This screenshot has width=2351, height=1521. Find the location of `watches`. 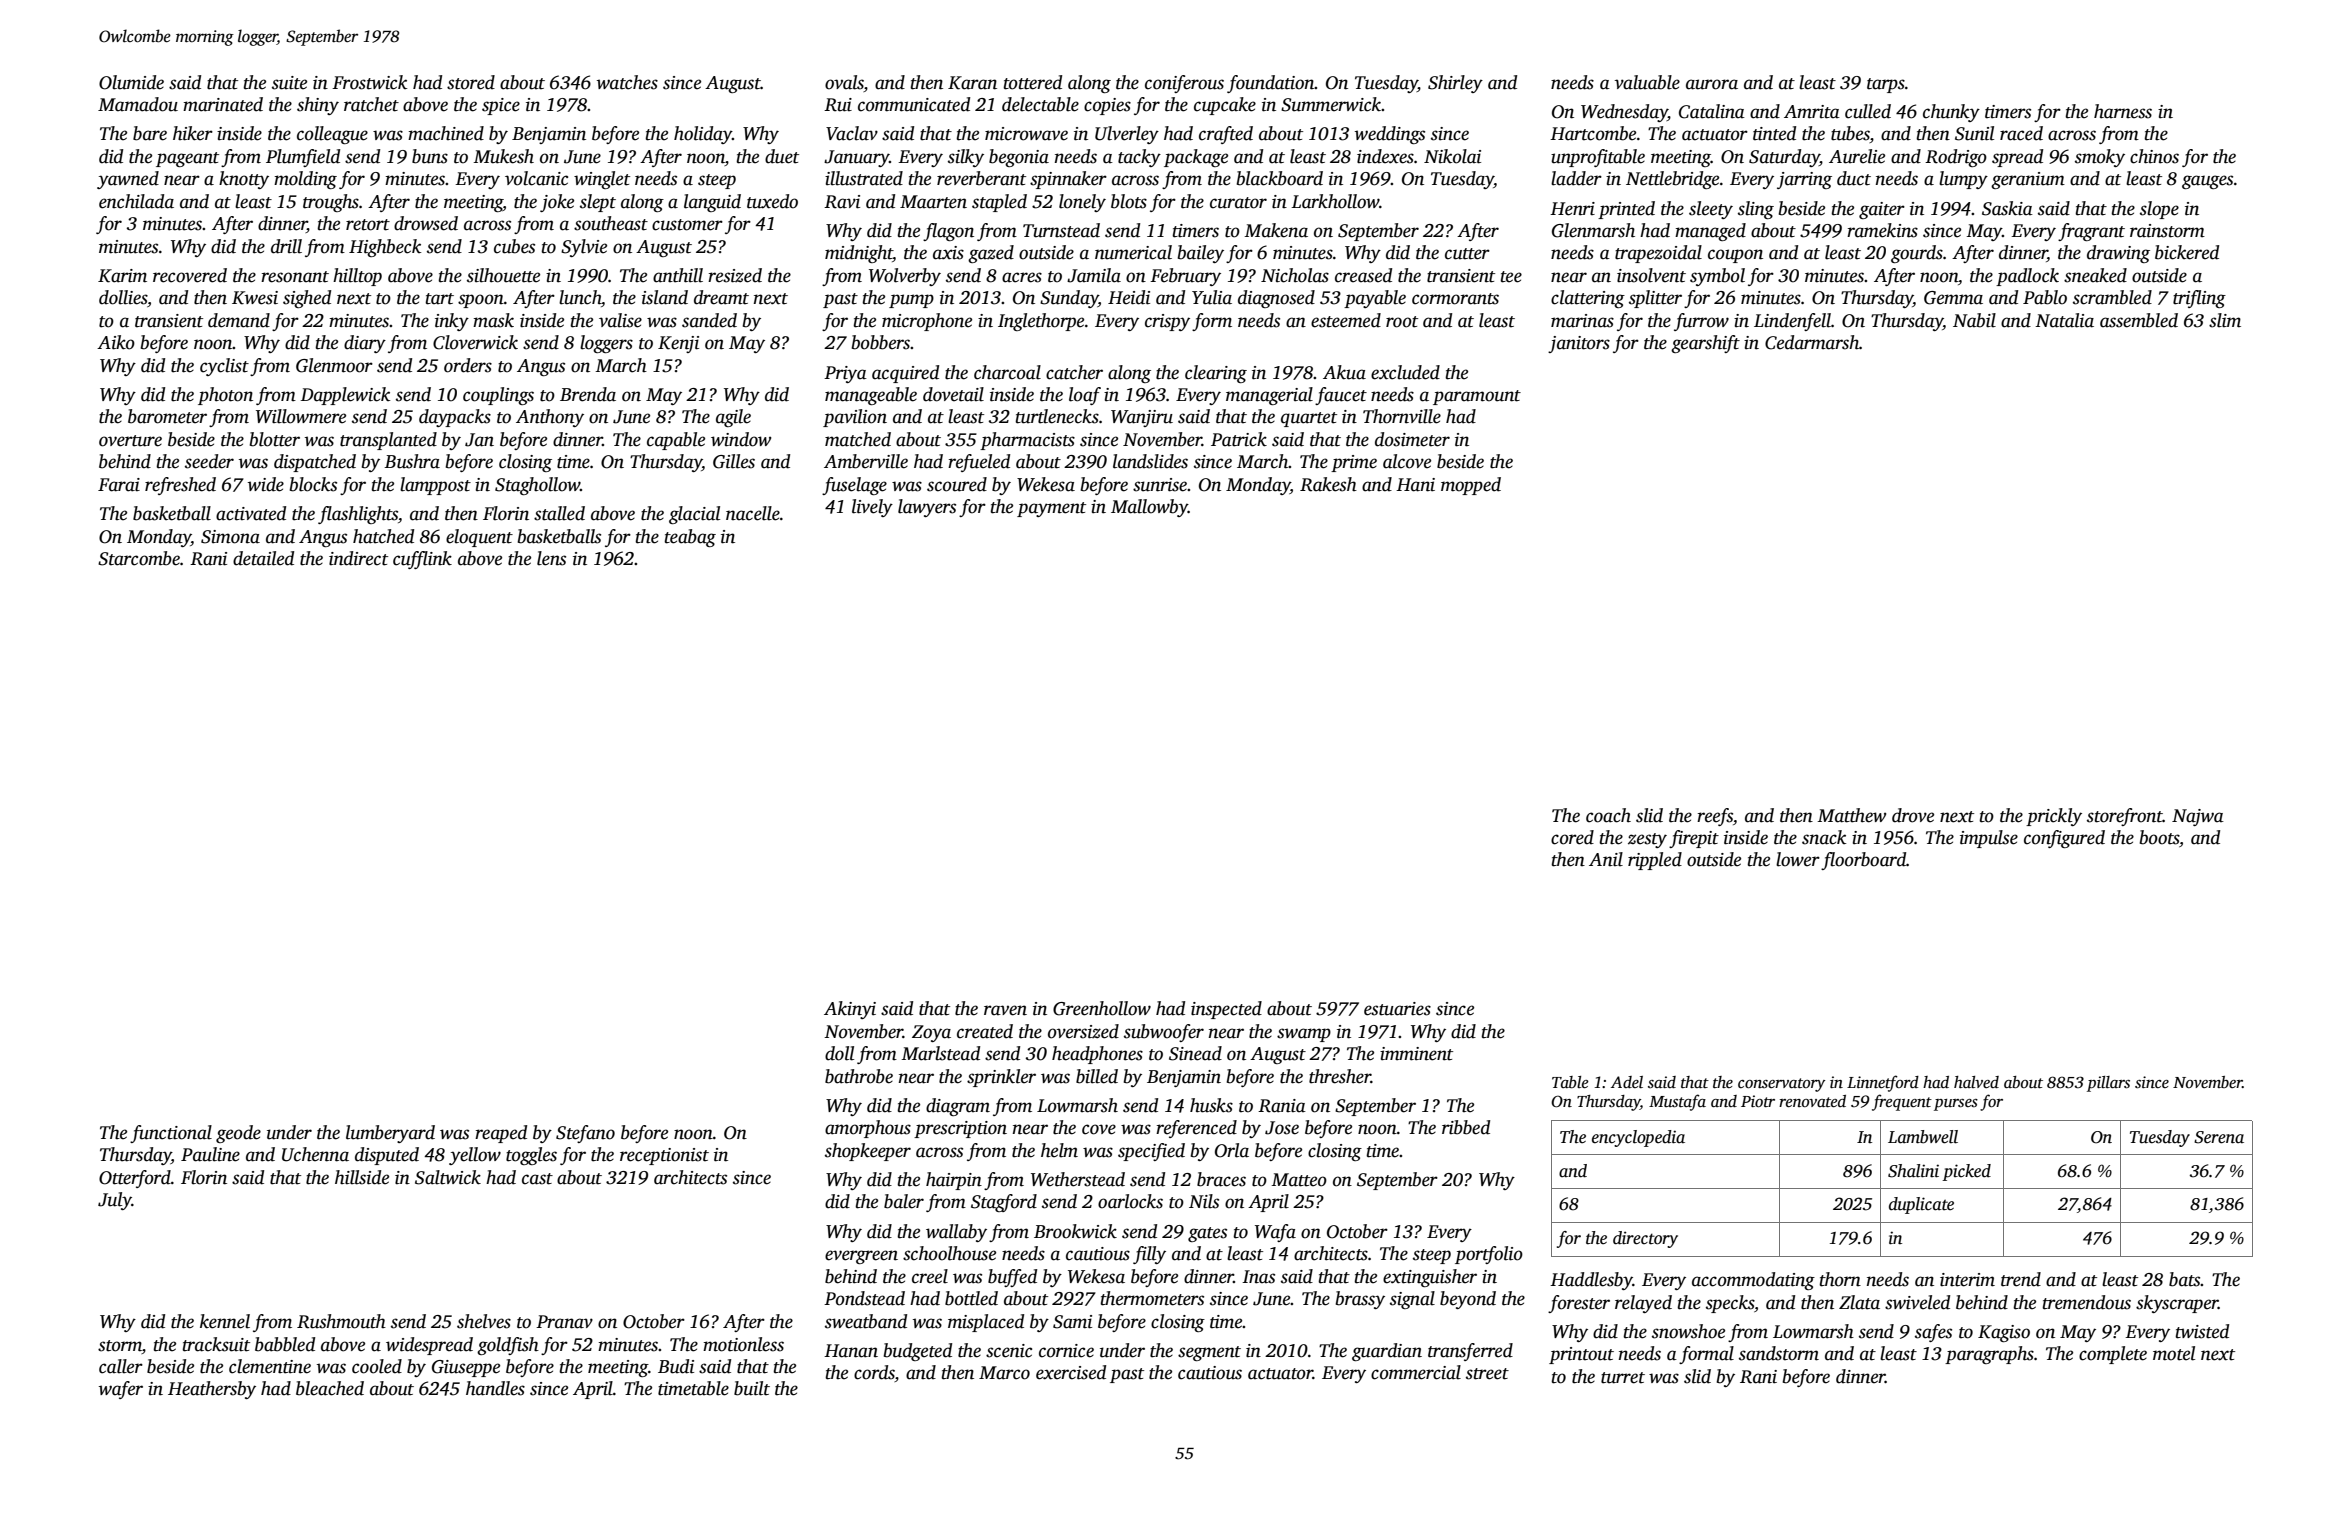

watches is located at coordinates (627, 82).
